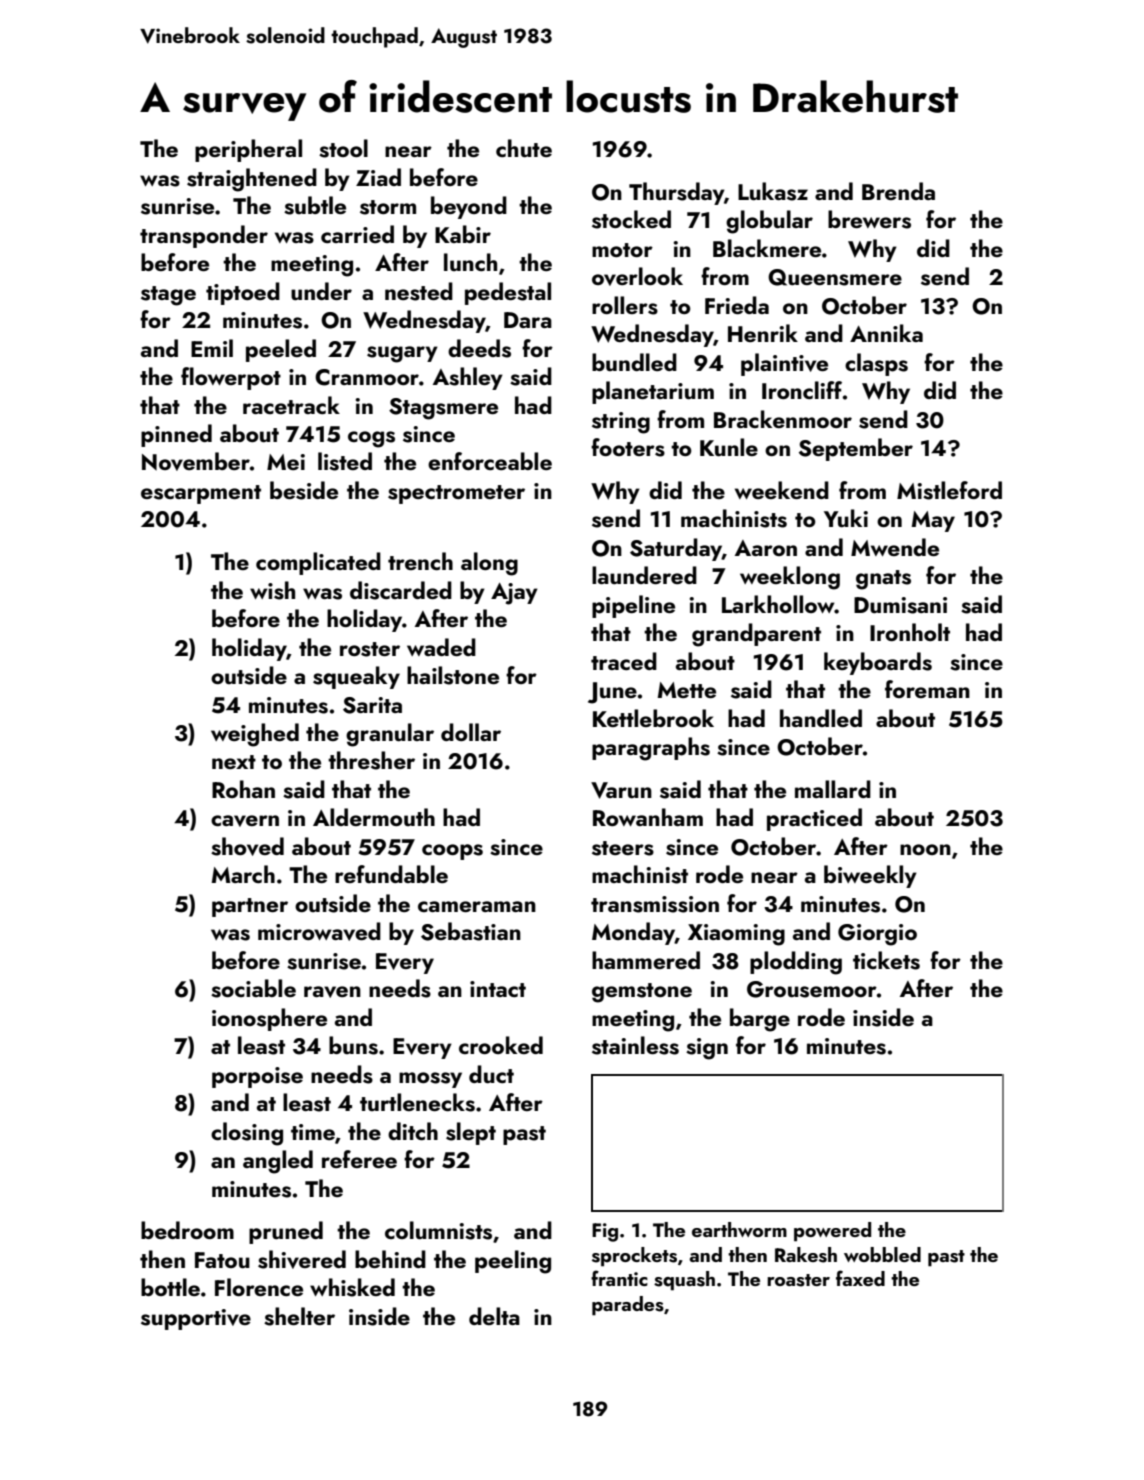 This screenshot has height=1480, width=1144. I want to click on powered, so click(832, 1232).
